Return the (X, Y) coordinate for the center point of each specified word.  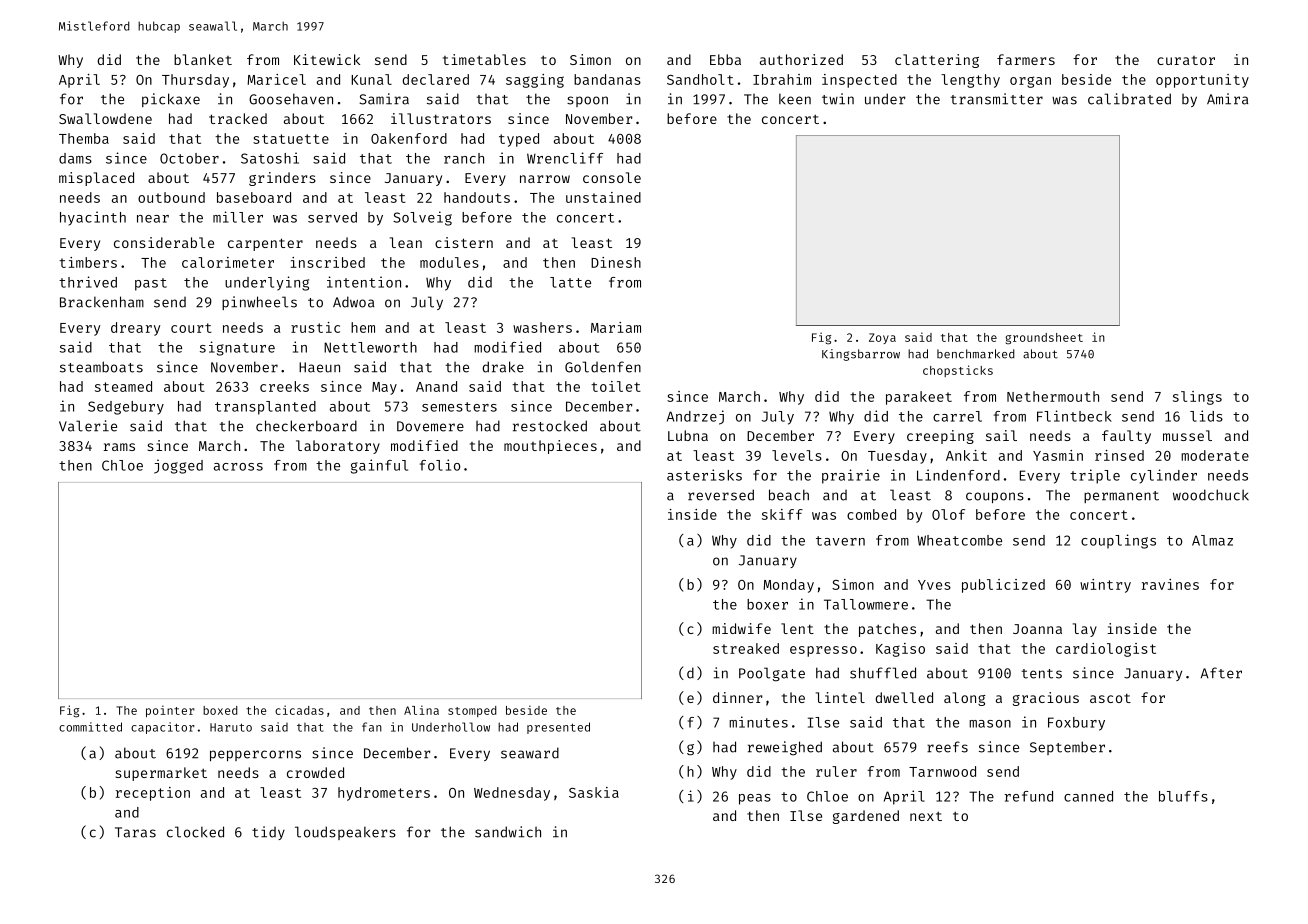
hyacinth (93, 218)
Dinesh (616, 262)
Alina (421, 710)
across (238, 467)
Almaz (1212, 540)
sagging (535, 81)
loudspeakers (345, 833)
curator (1186, 60)
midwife (741, 628)
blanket (203, 59)
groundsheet (1044, 339)
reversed (721, 495)
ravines (1170, 584)
